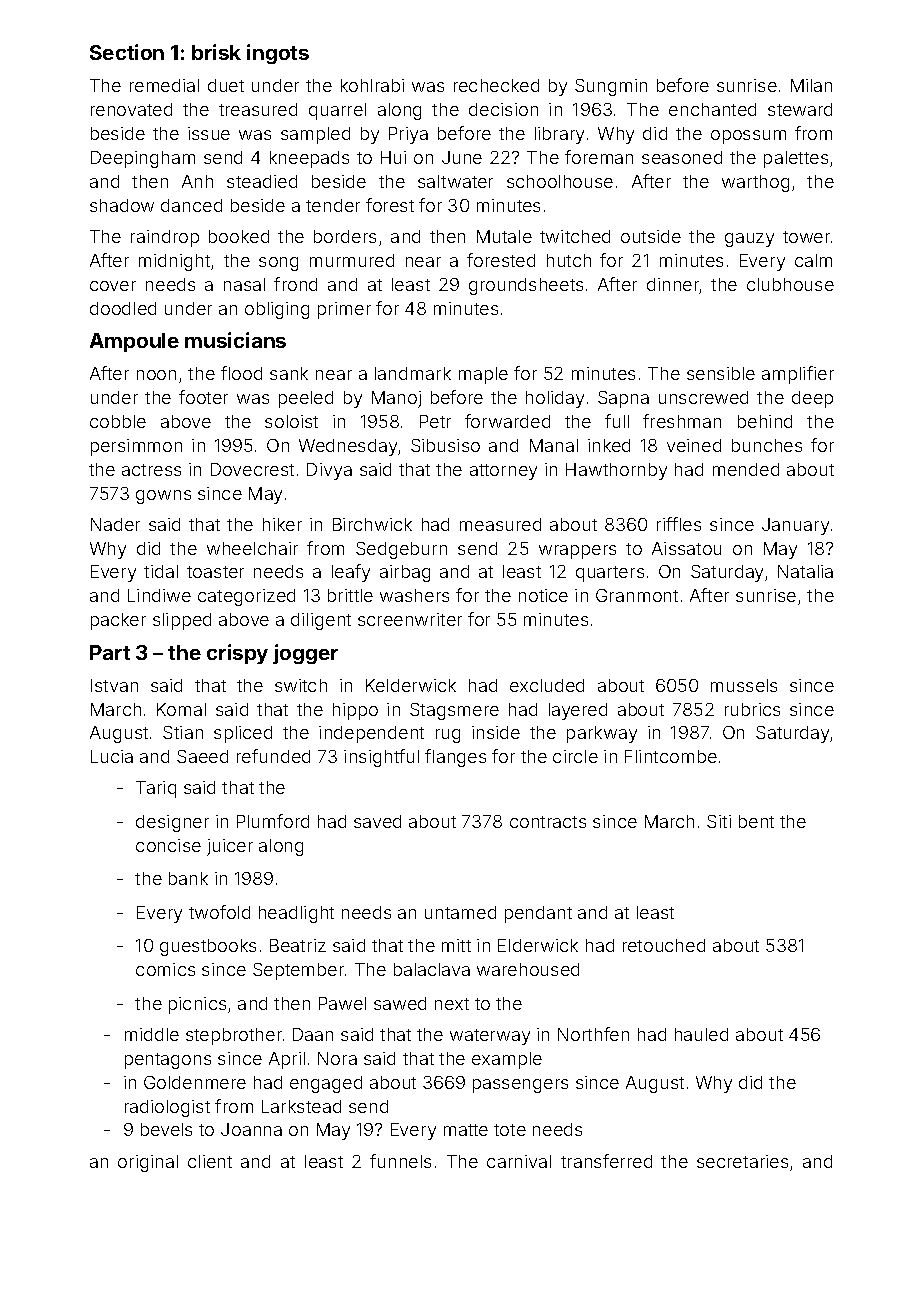 The width and height of the image is (924, 1308). What do you see at coordinates (372, 85) in the image?
I see `kohlrabi` at bounding box center [372, 85].
